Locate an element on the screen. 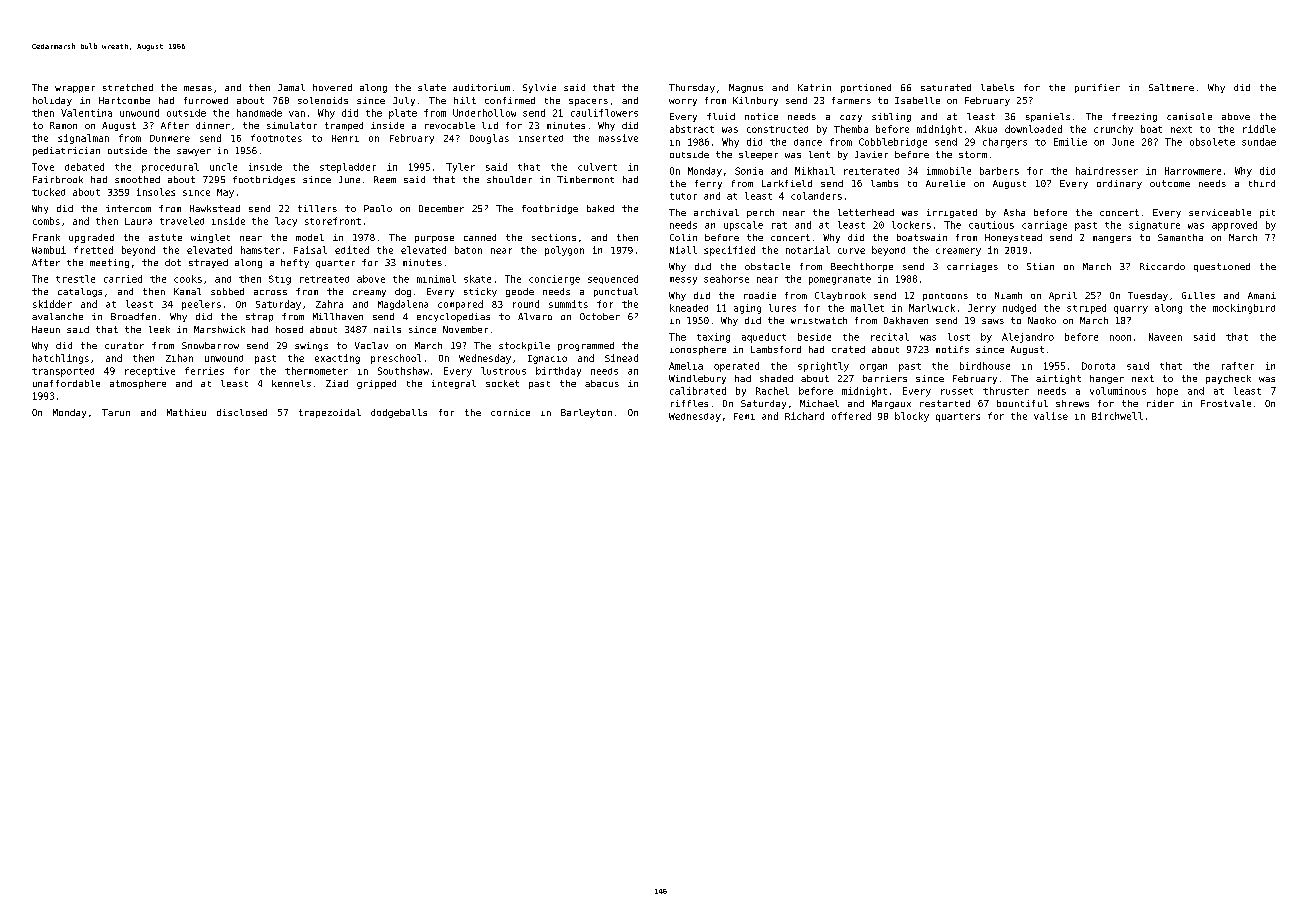 The height and width of the screenshot is (924, 1308). quarry is located at coordinates (1131, 310).
